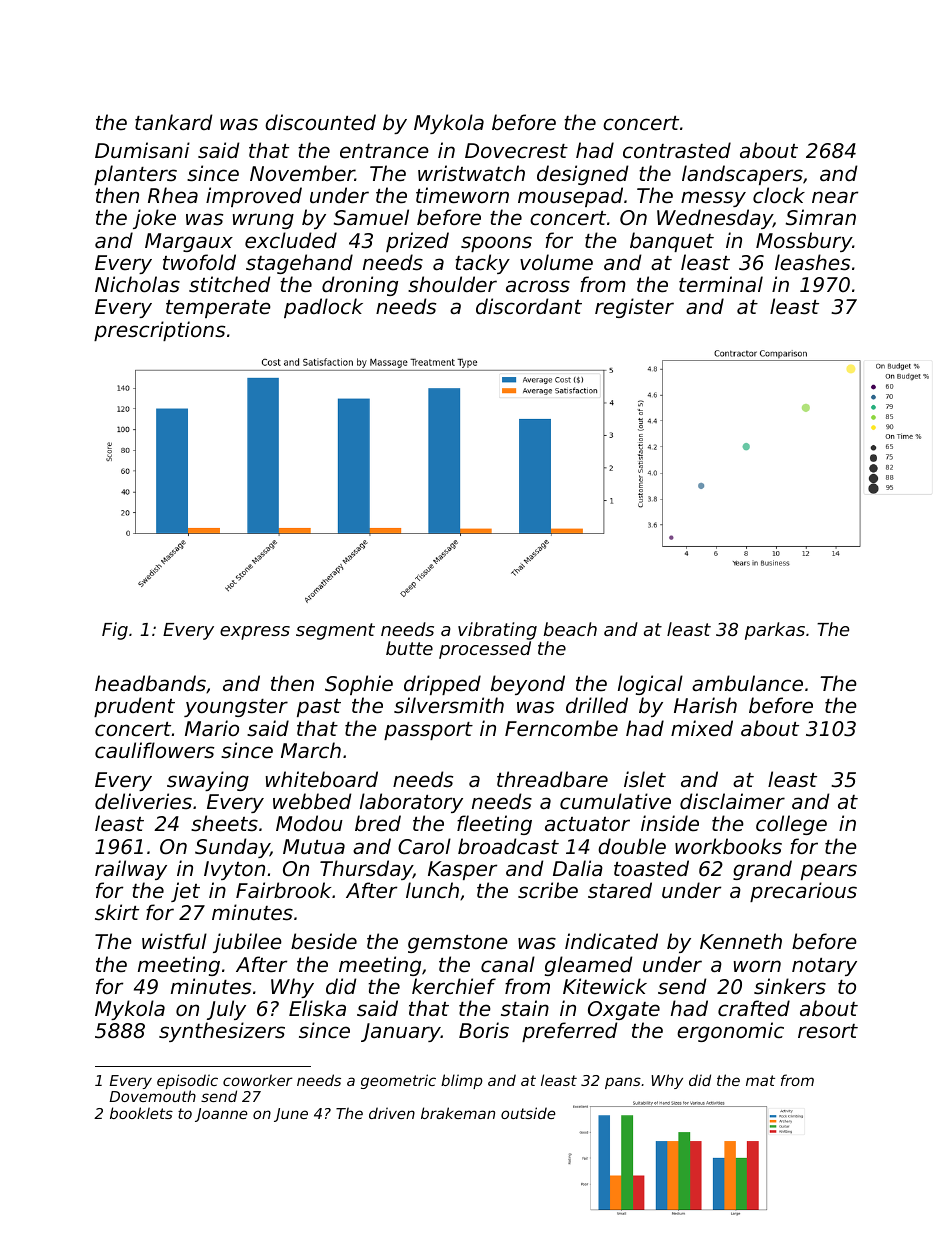  I want to click on discounted, so click(320, 122).
